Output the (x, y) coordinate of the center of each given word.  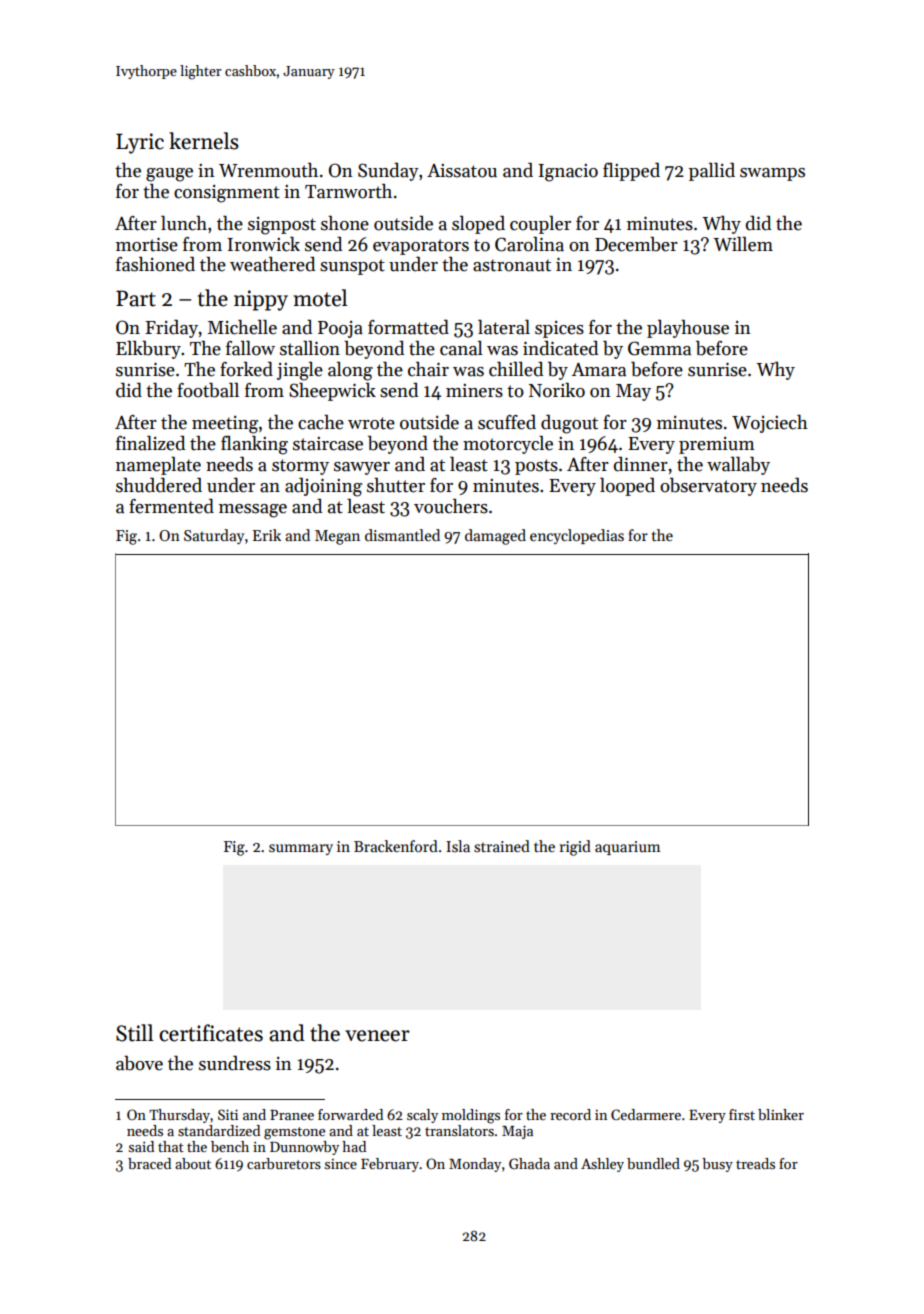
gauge (169, 175)
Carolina (529, 244)
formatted (408, 327)
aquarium (627, 848)
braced (149, 1163)
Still (134, 1033)
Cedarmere (646, 1114)
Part (136, 298)
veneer (377, 1036)
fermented (171, 506)
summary (301, 849)
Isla (458, 846)
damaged (495, 537)
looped (627, 487)
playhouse (688, 329)
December (636, 244)
